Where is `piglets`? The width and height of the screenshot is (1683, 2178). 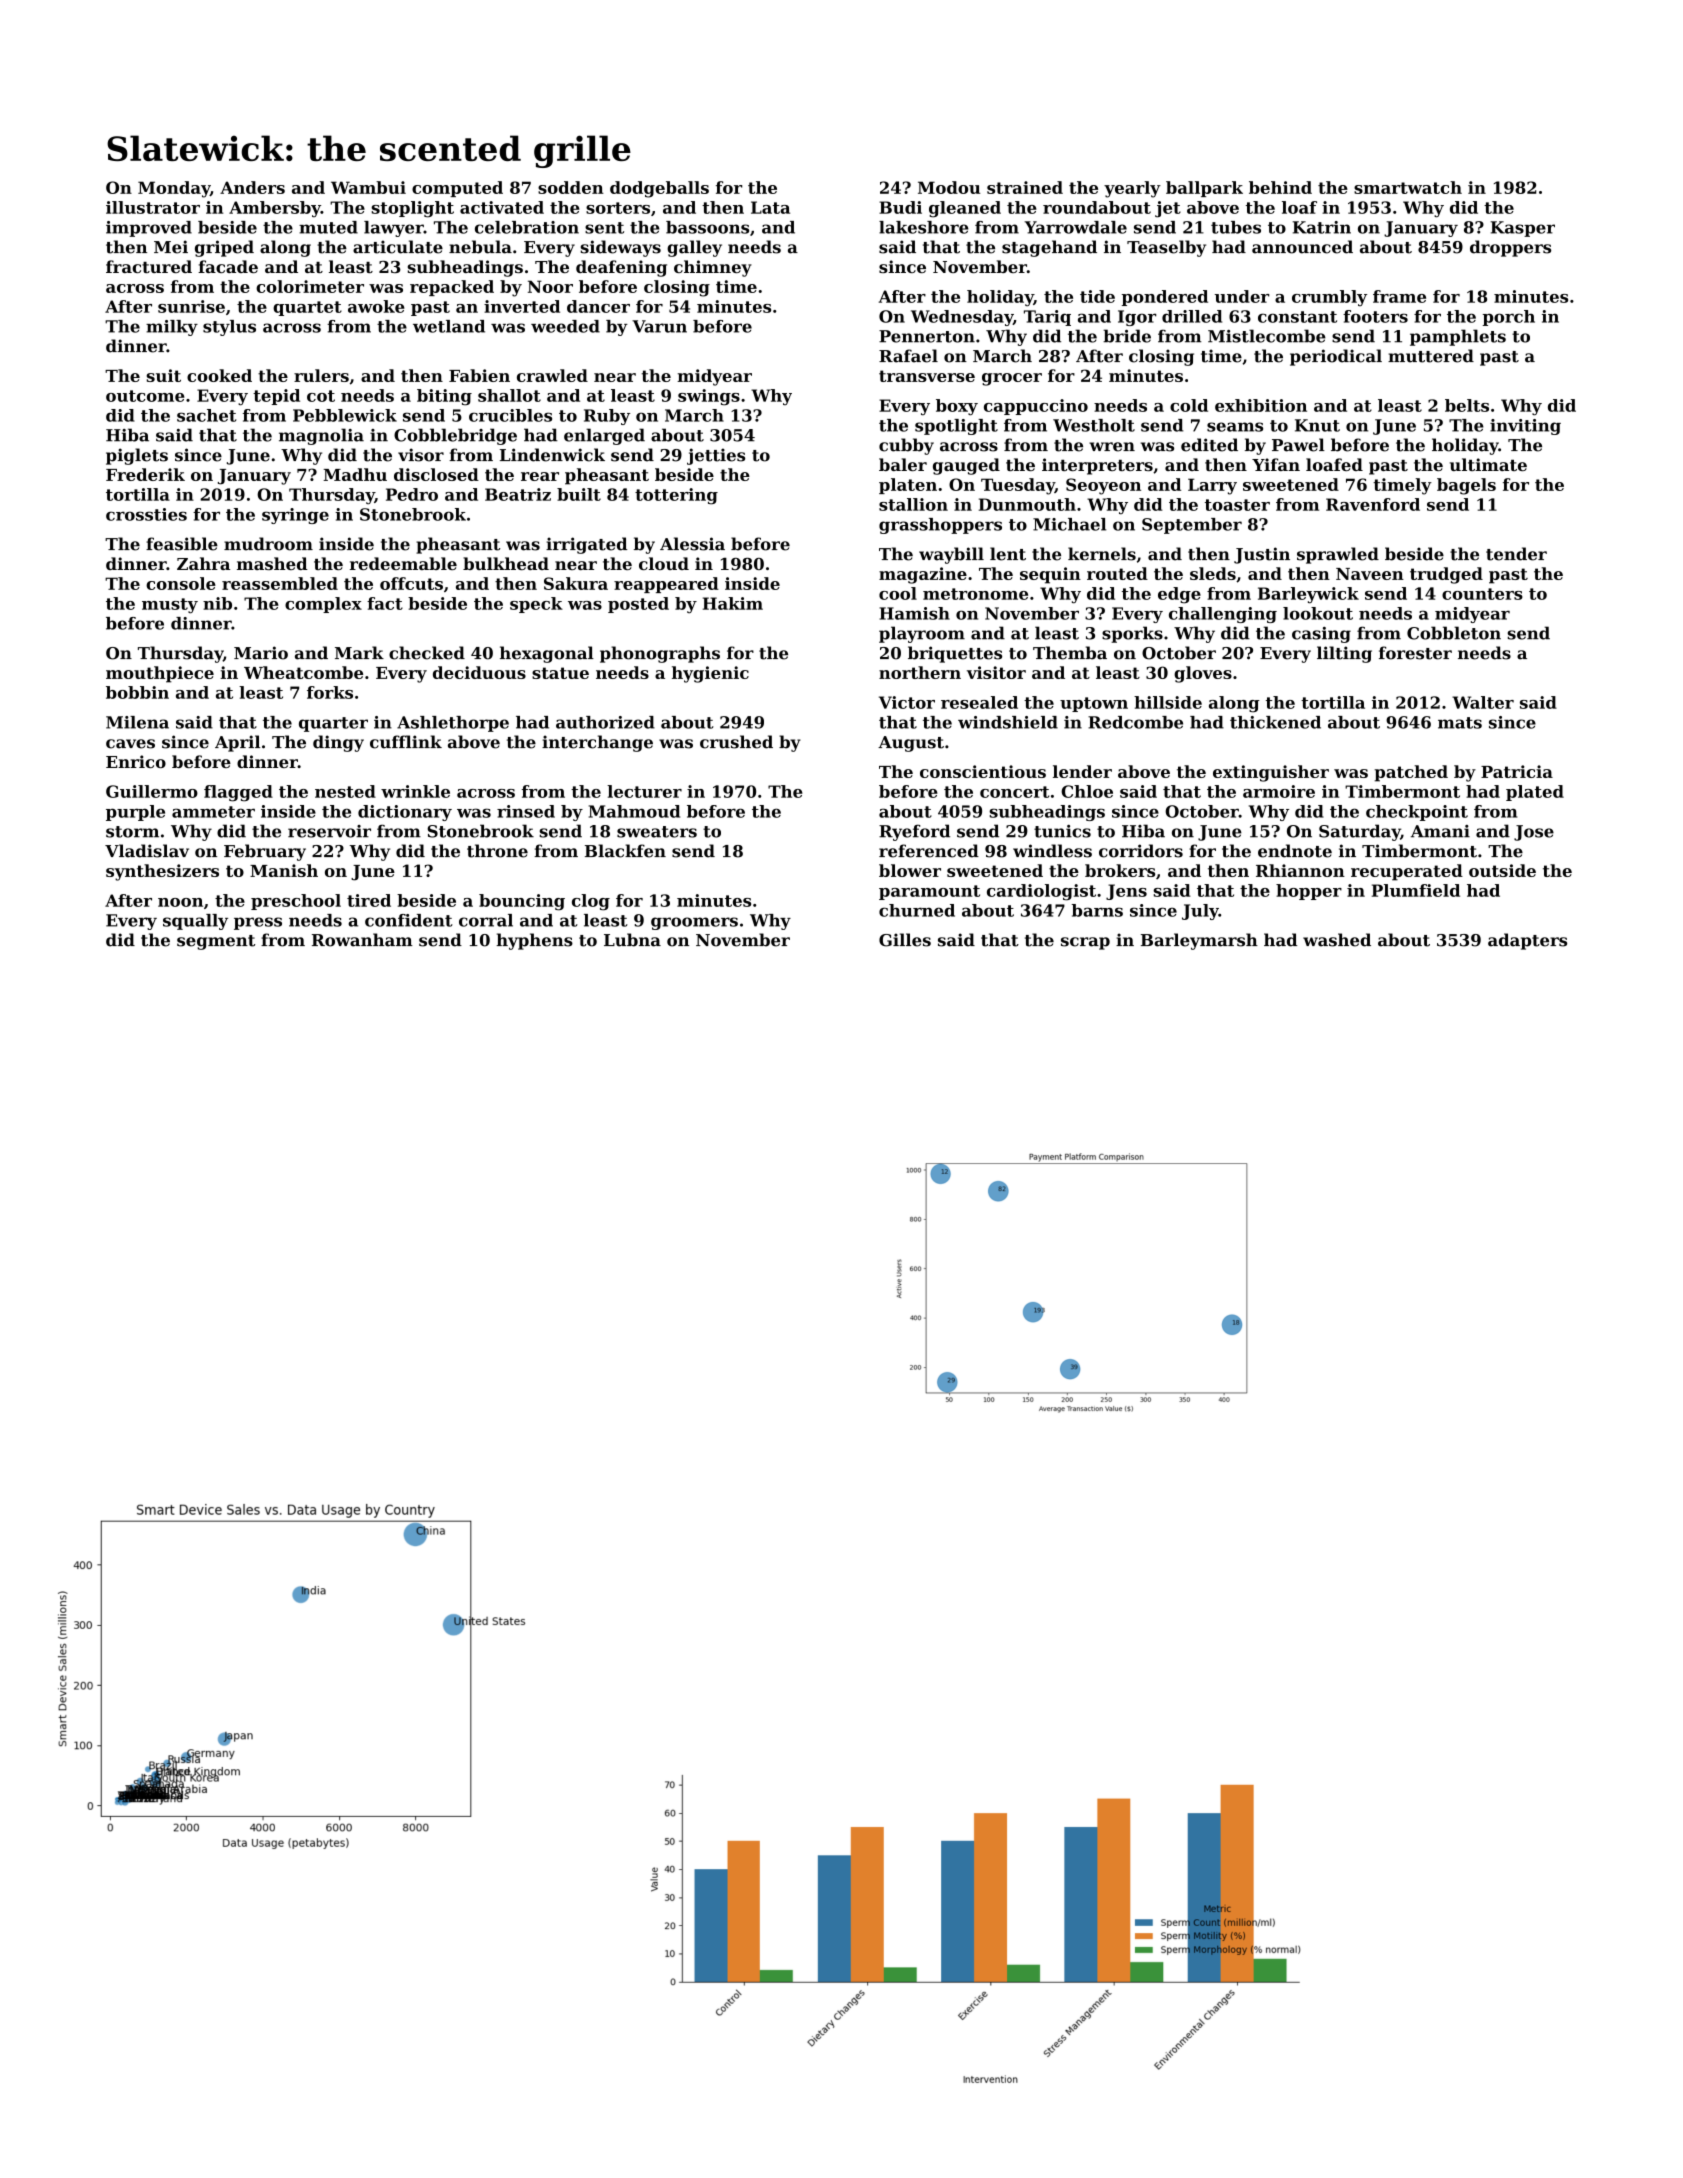 piglets is located at coordinates (137, 456).
